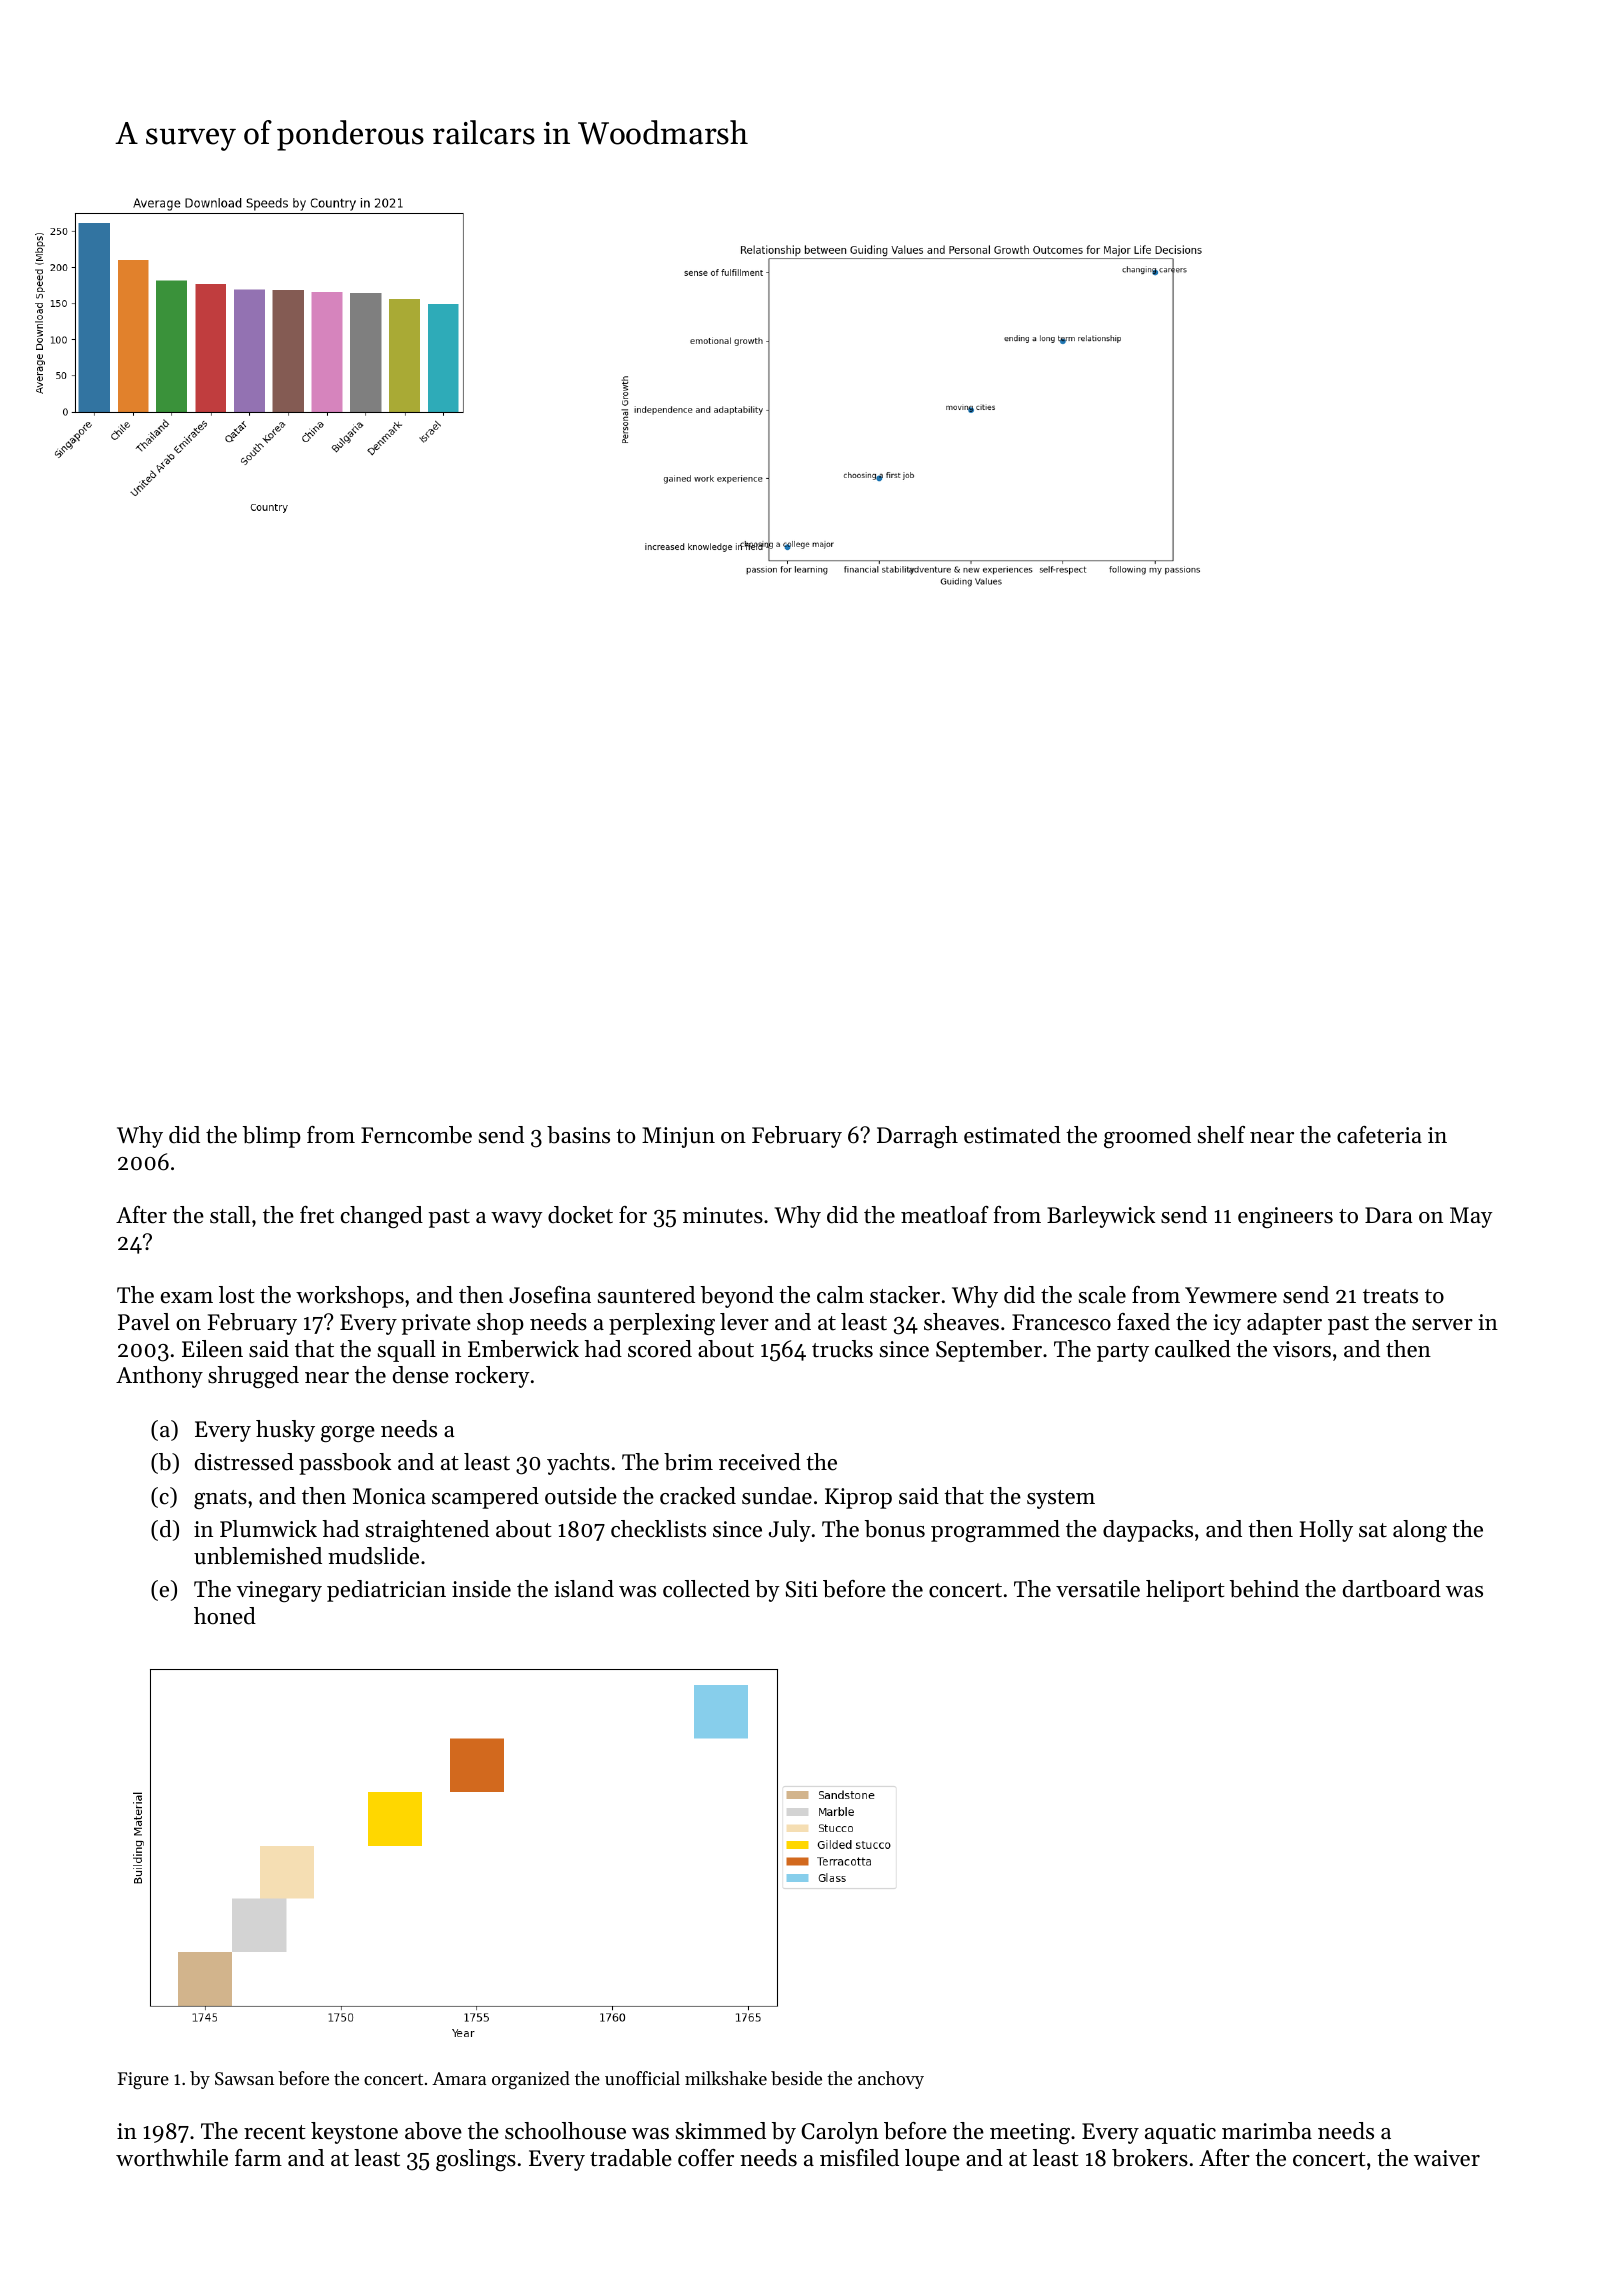  I want to click on shelf, so click(1221, 1135).
